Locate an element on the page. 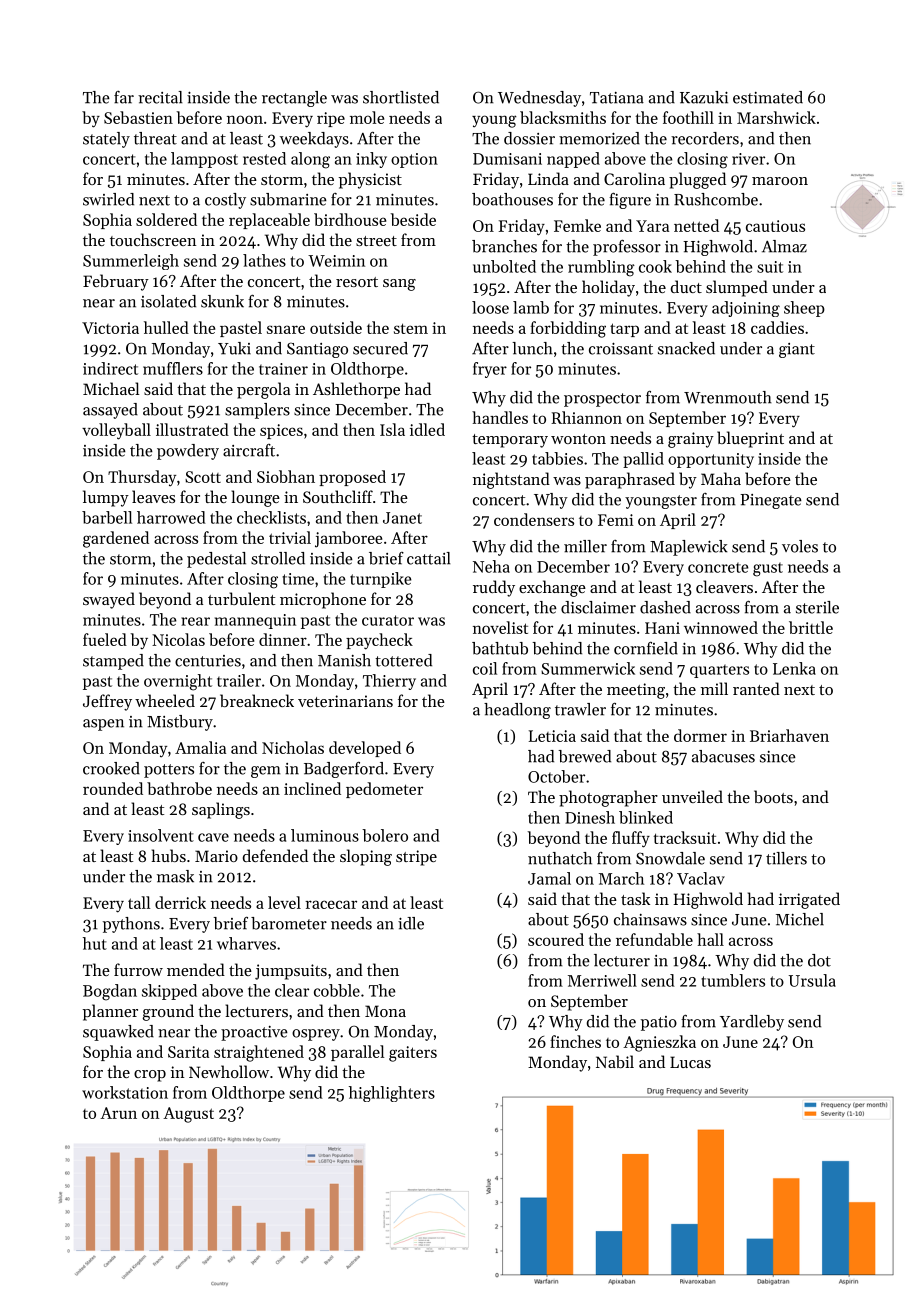  hut is located at coordinates (95, 943).
